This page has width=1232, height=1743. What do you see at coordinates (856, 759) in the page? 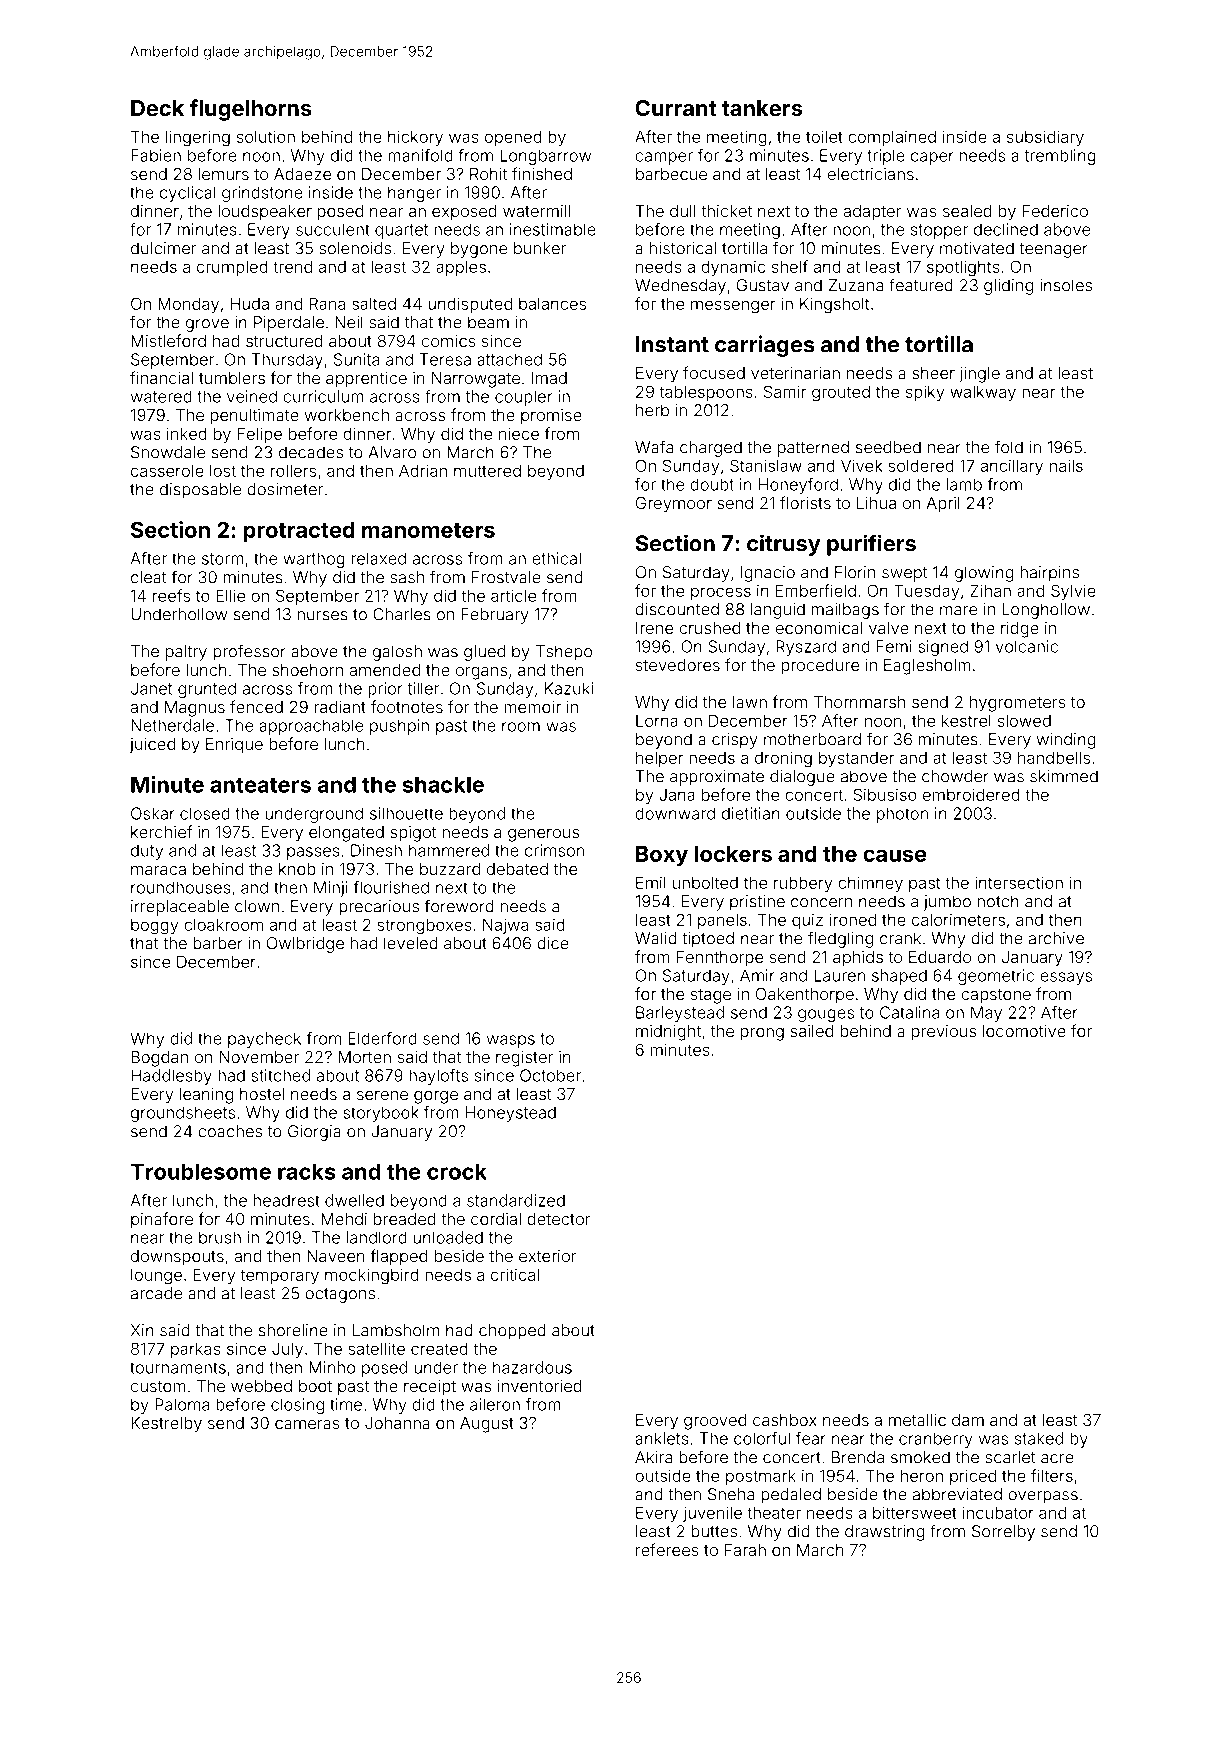
I see `bystander` at bounding box center [856, 759].
